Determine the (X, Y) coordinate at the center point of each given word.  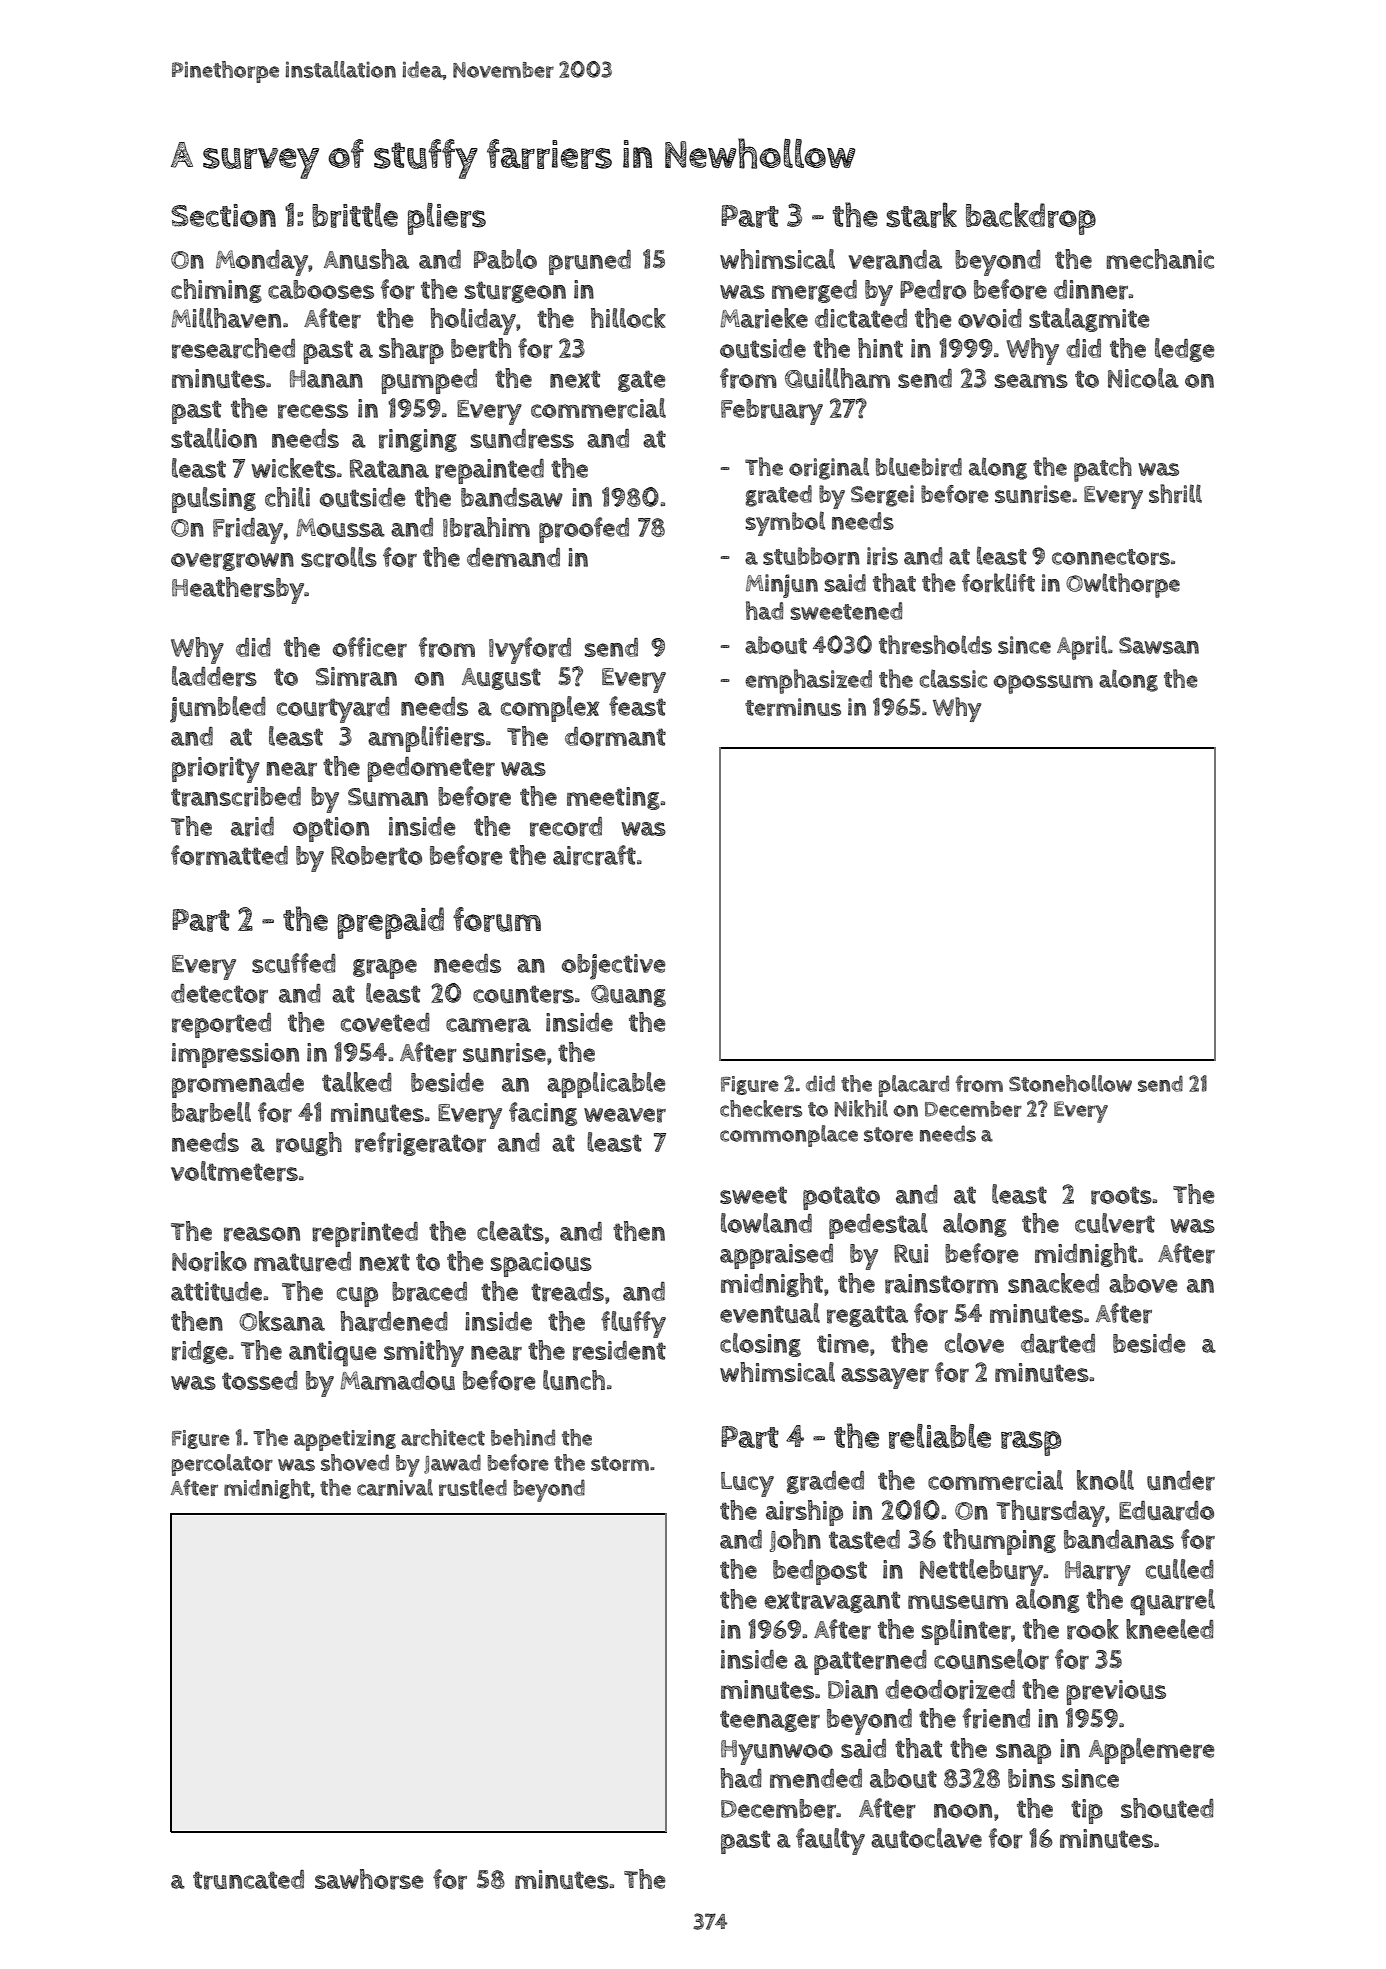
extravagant (832, 1602)
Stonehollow (1070, 1083)
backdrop (1031, 218)
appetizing (345, 1440)
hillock (628, 318)
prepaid (390, 923)
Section (223, 215)
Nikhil (861, 1108)
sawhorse (369, 1879)
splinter (966, 1632)
